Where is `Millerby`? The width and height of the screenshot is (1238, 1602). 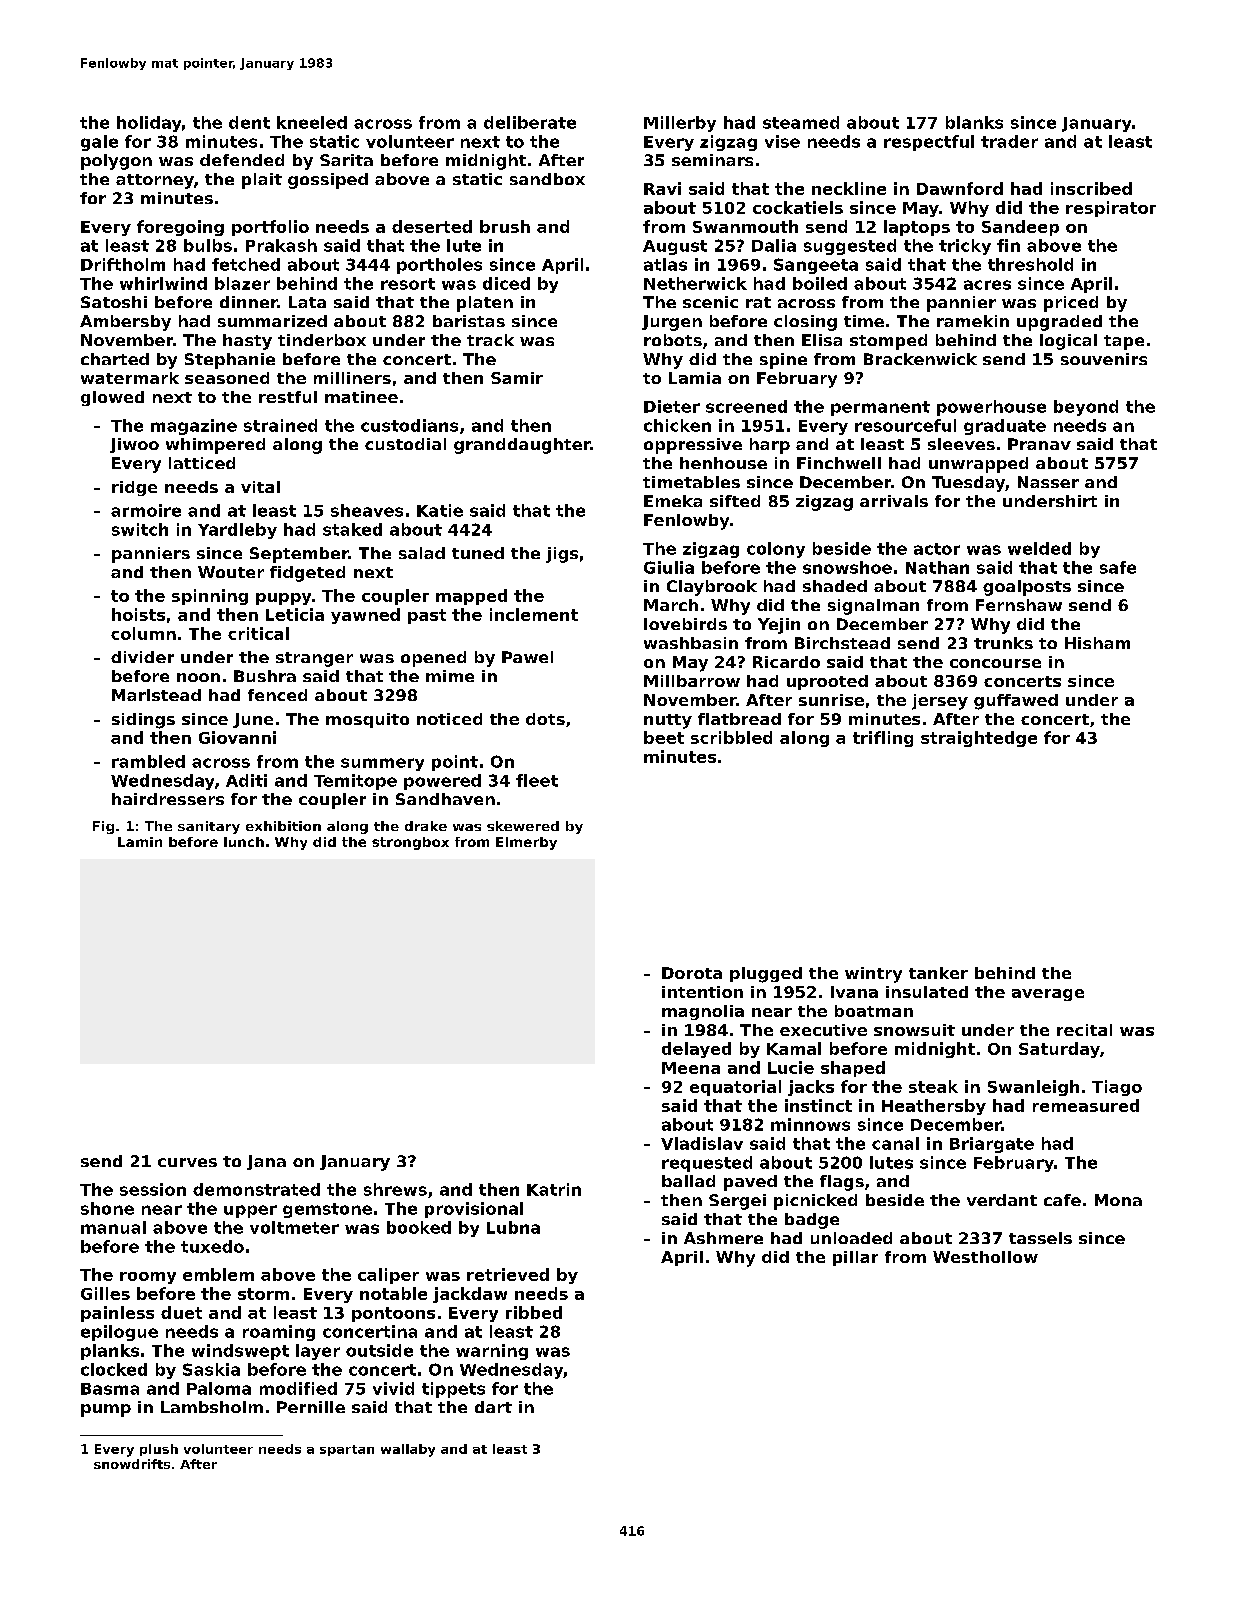
Millerby is located at coordinates (680, 124).
